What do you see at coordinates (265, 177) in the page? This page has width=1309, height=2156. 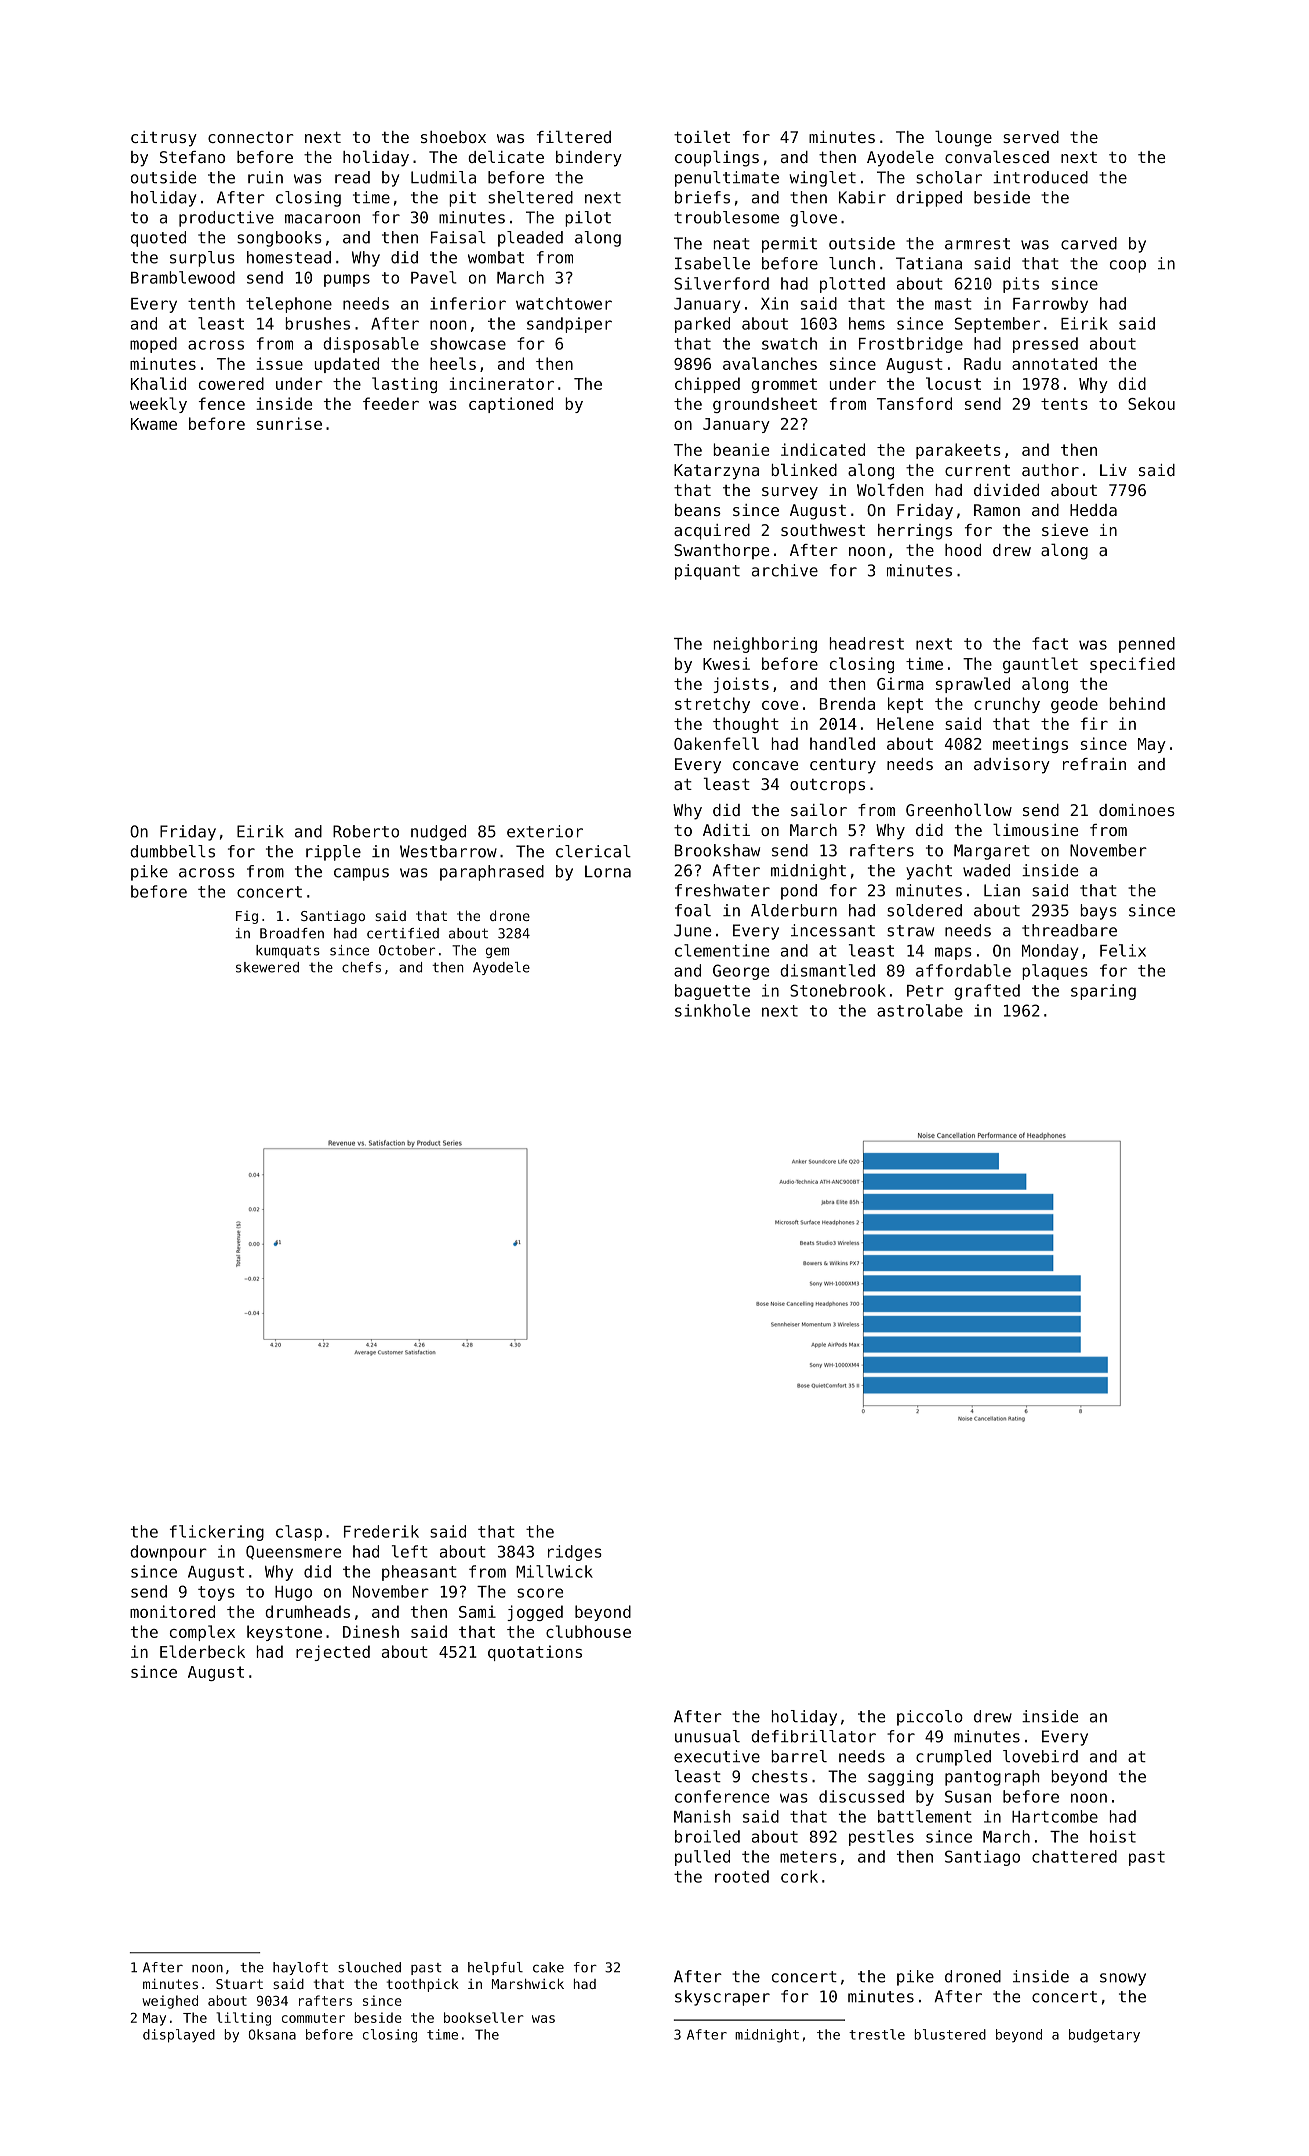 I see `ruin` at bounding box center [265, 177].
